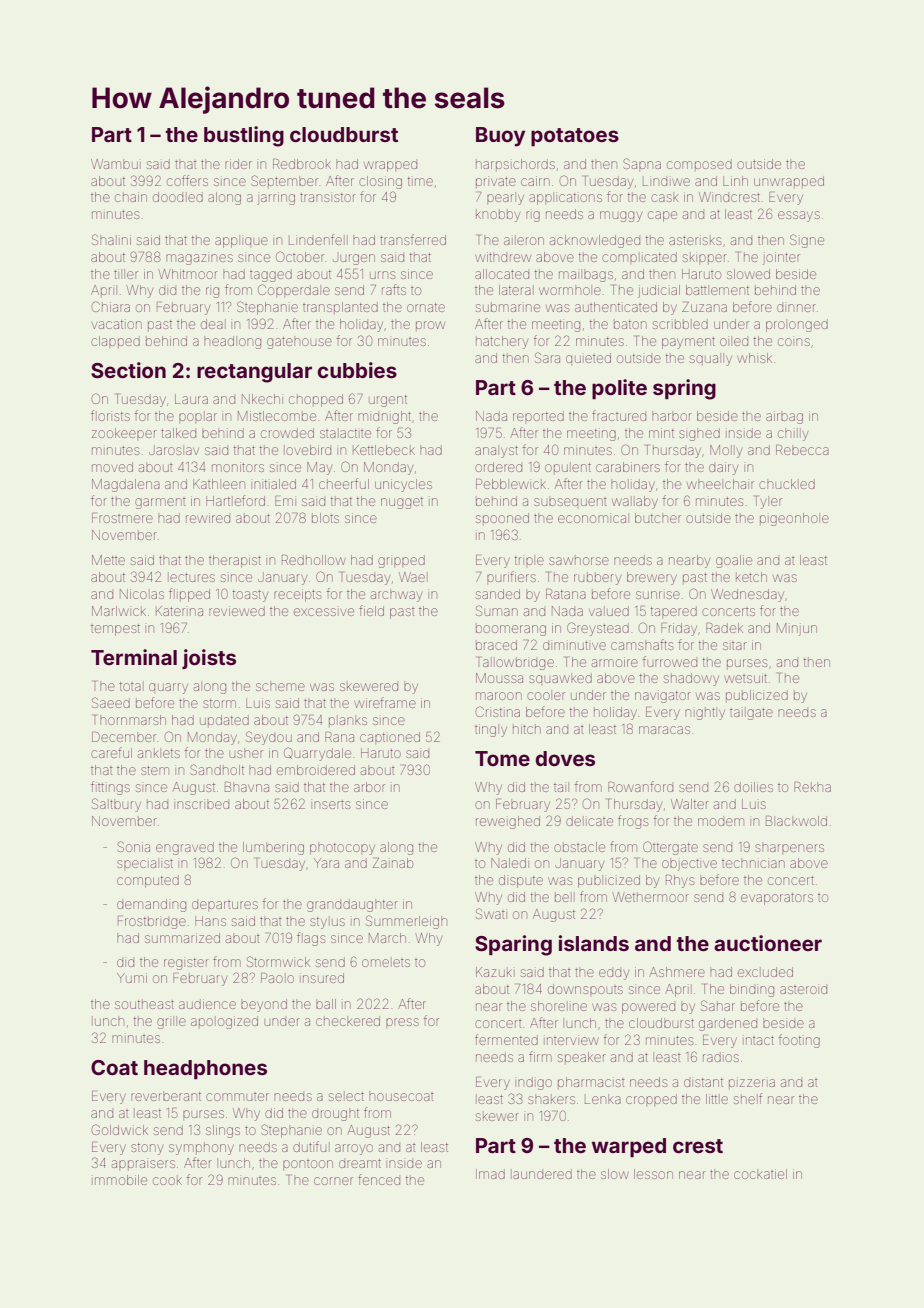  Describe the element at coordinates (244, 136) in the screenshot. I see `bustling` at that location.
